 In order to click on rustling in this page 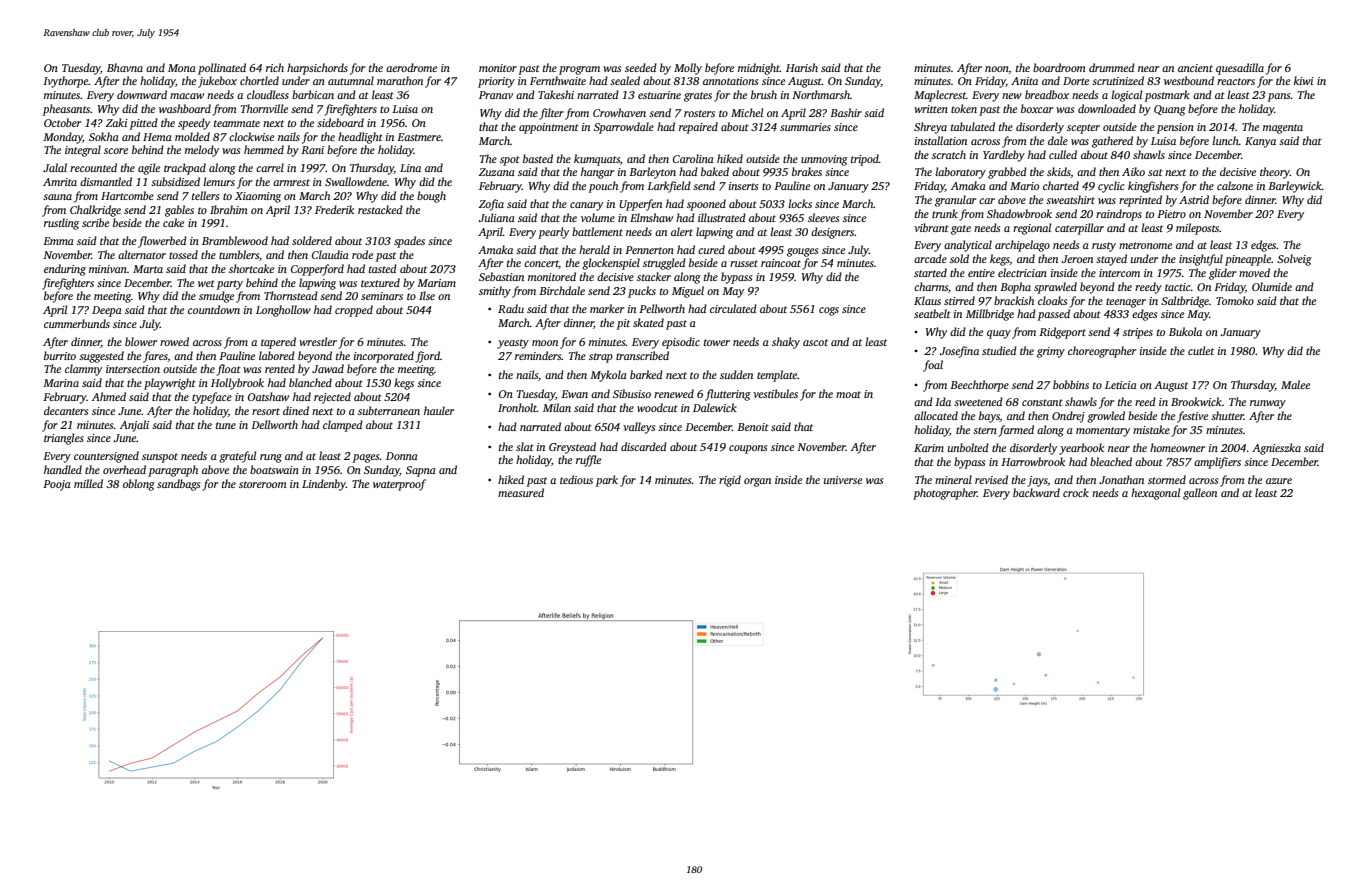, I will do `click(61, 224)`.
